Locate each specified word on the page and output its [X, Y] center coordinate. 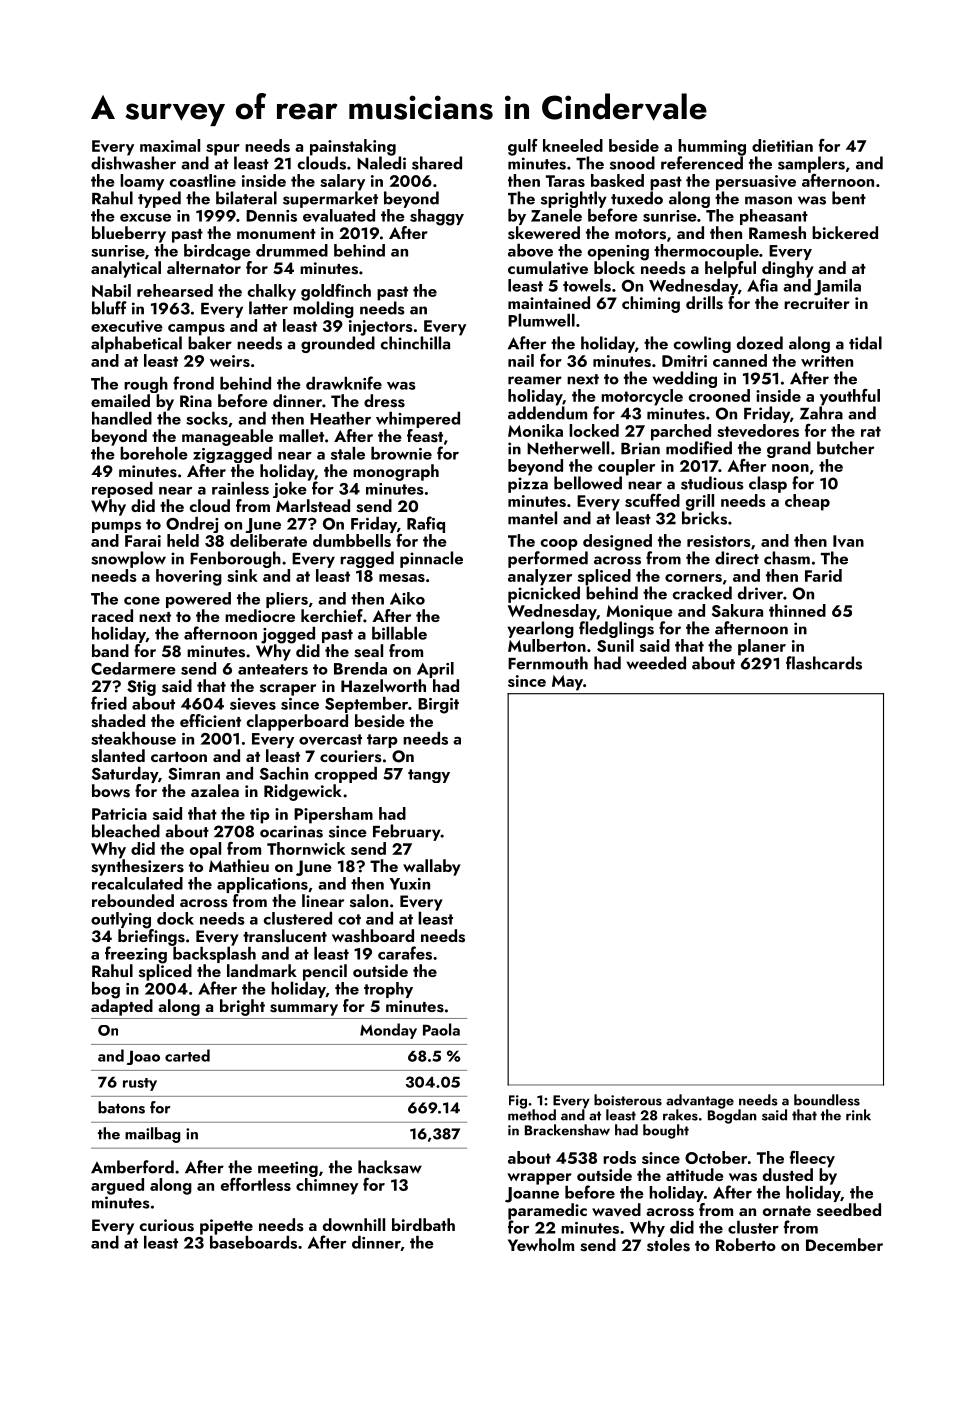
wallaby [432, 867]
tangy [429, 776]
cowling [702, 344]
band [110, 650]
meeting [288, 1169]
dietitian [782, 145]
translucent [285, 936]
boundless [827, 1100]
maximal [170, 145]
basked [617, 180]
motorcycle [642, 397]
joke [290, 489]
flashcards [824, 663]
